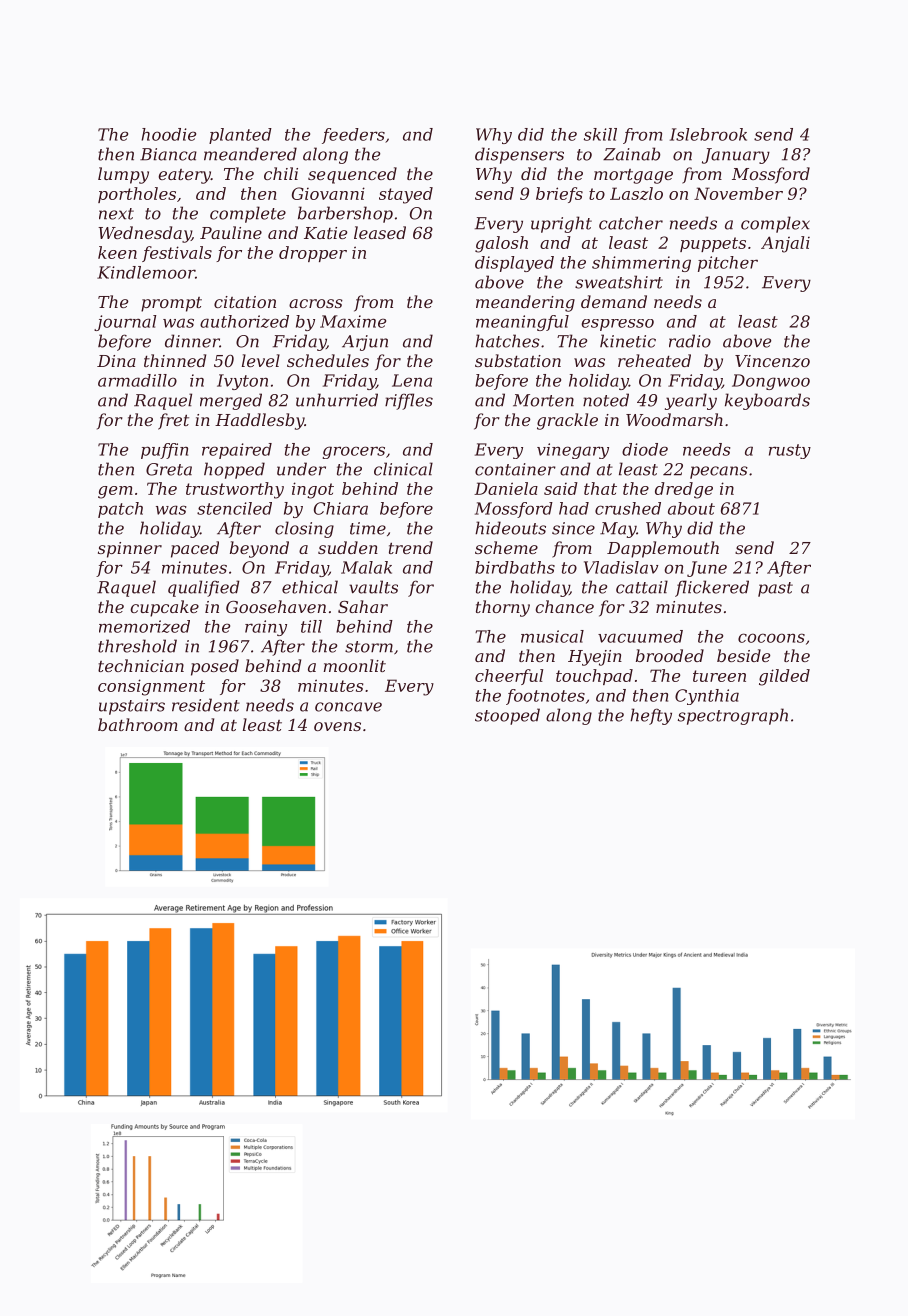 The height and width of the screenshot is (1316, 908). I want to click on riffles, so click(409, 401).
